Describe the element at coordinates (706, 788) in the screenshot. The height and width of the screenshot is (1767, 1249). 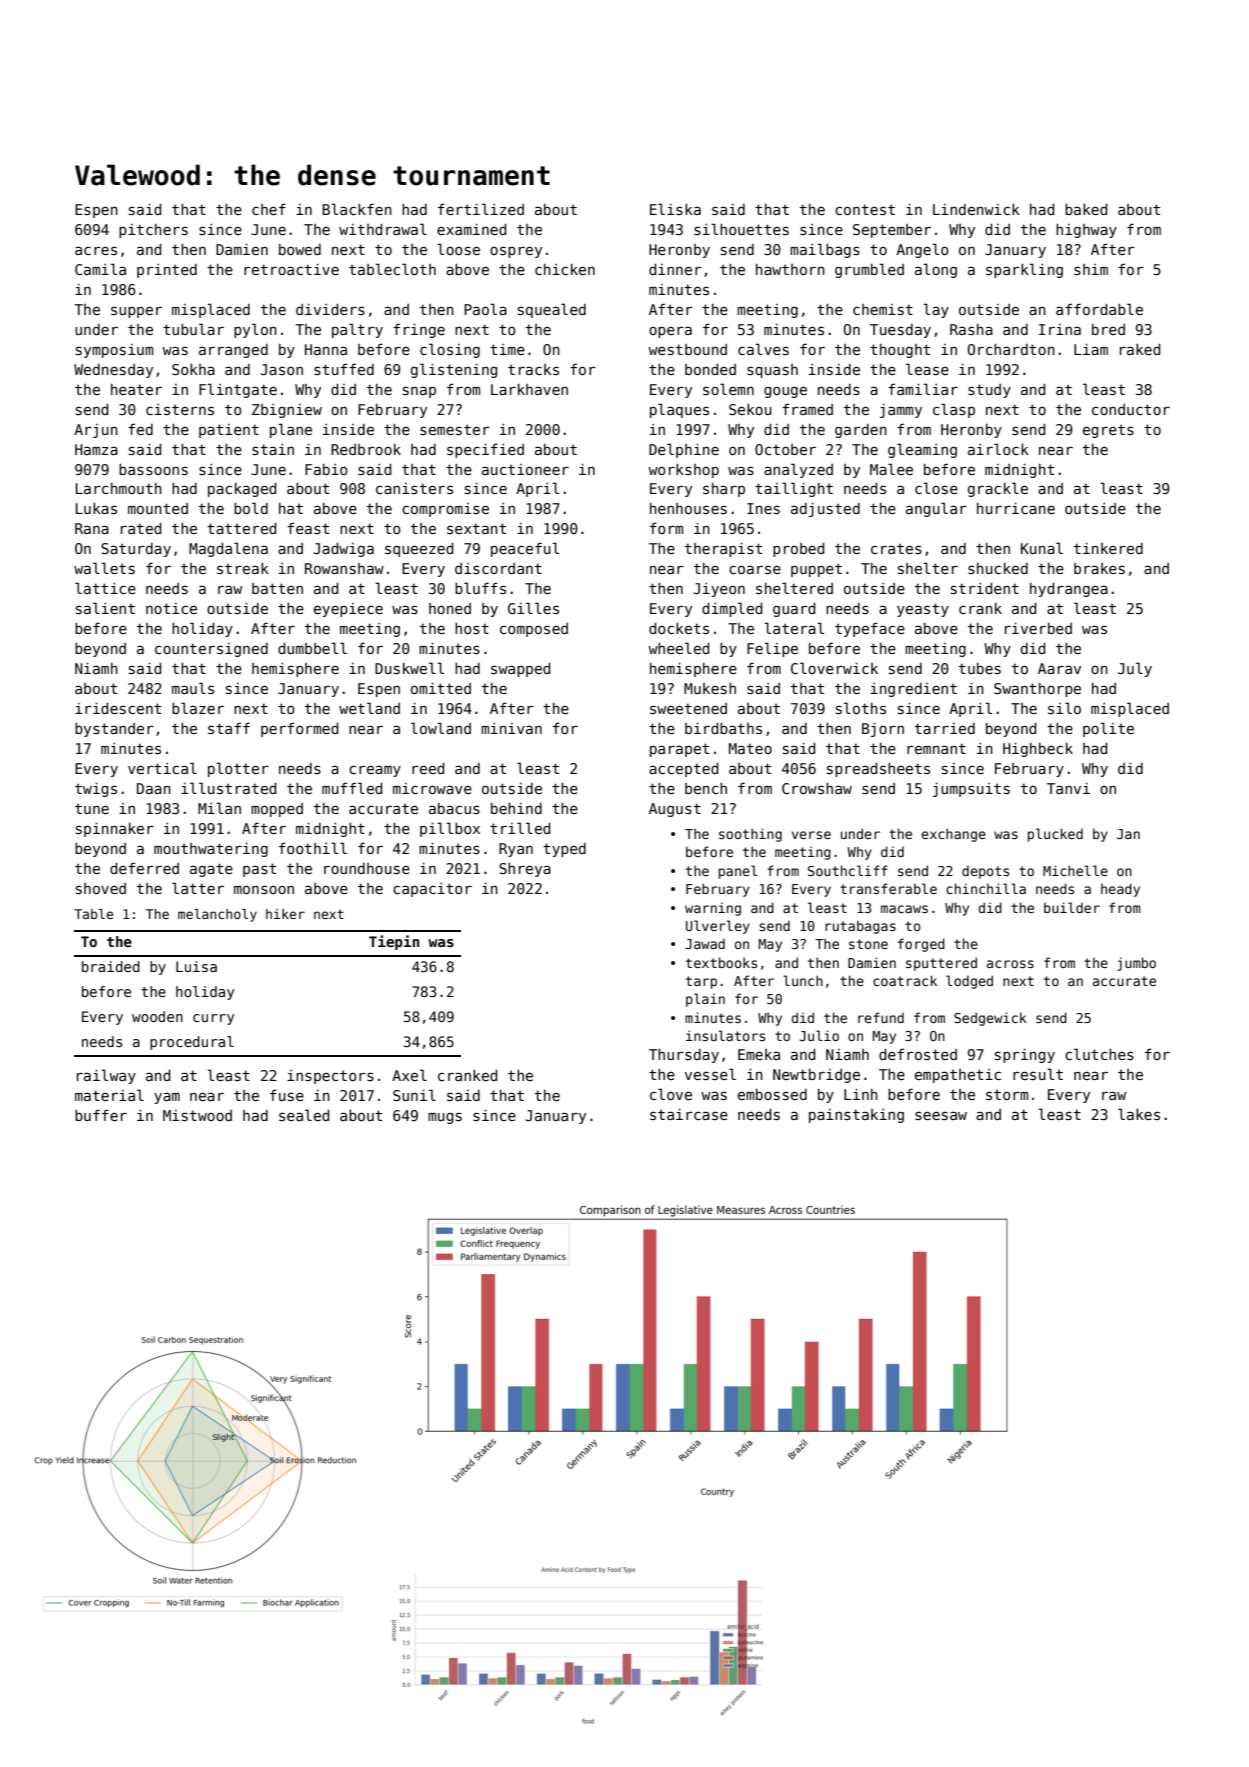
I see `bench` at that location.
